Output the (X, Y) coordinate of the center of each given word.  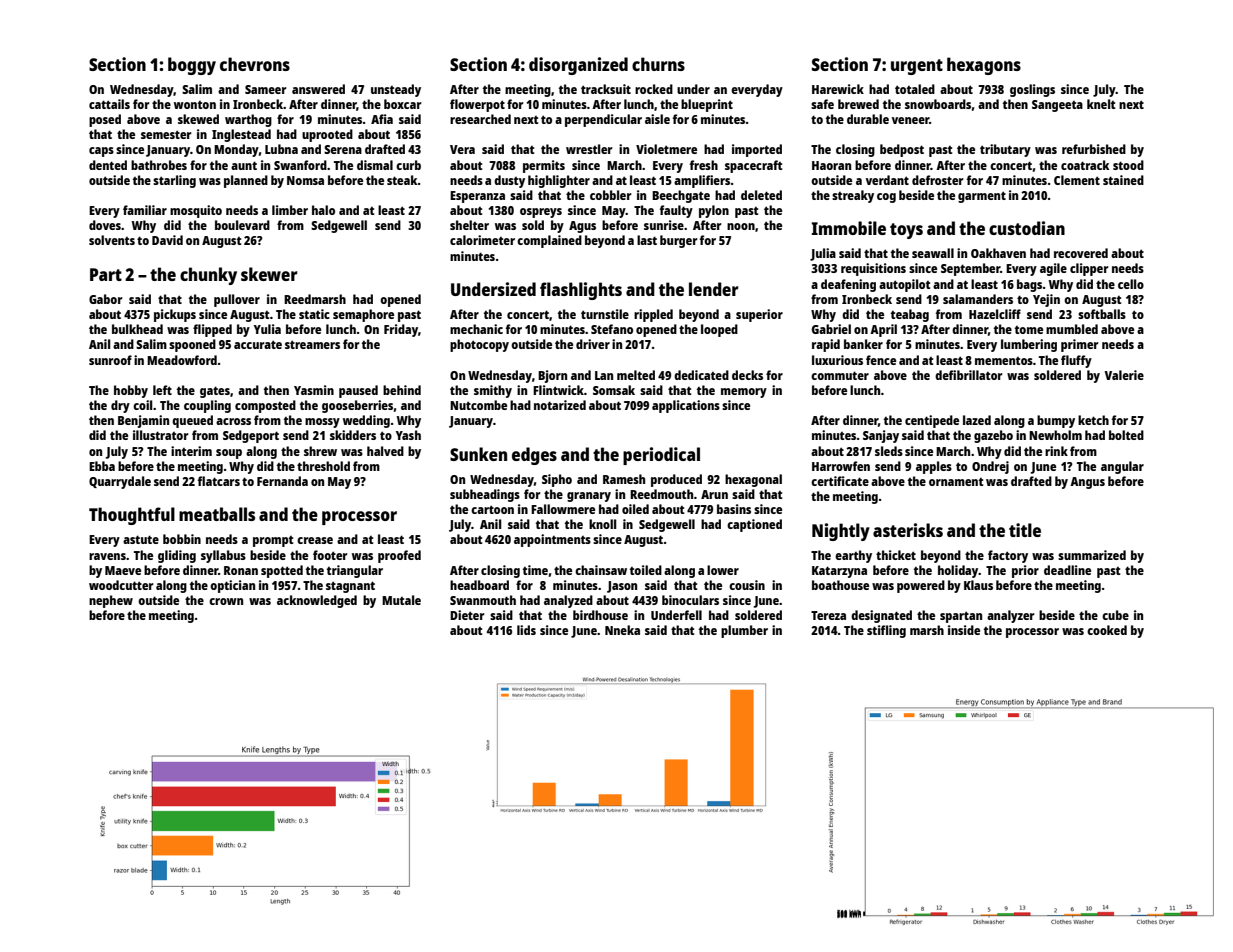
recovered (1081, 253)
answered (318, 89)
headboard (479, 585)
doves (105, 225)
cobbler (611, 195)
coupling (207, 406)
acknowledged (317, 601)
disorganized (578, 66)
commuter (840, 375)
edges (534, 456)
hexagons (984, 66)
